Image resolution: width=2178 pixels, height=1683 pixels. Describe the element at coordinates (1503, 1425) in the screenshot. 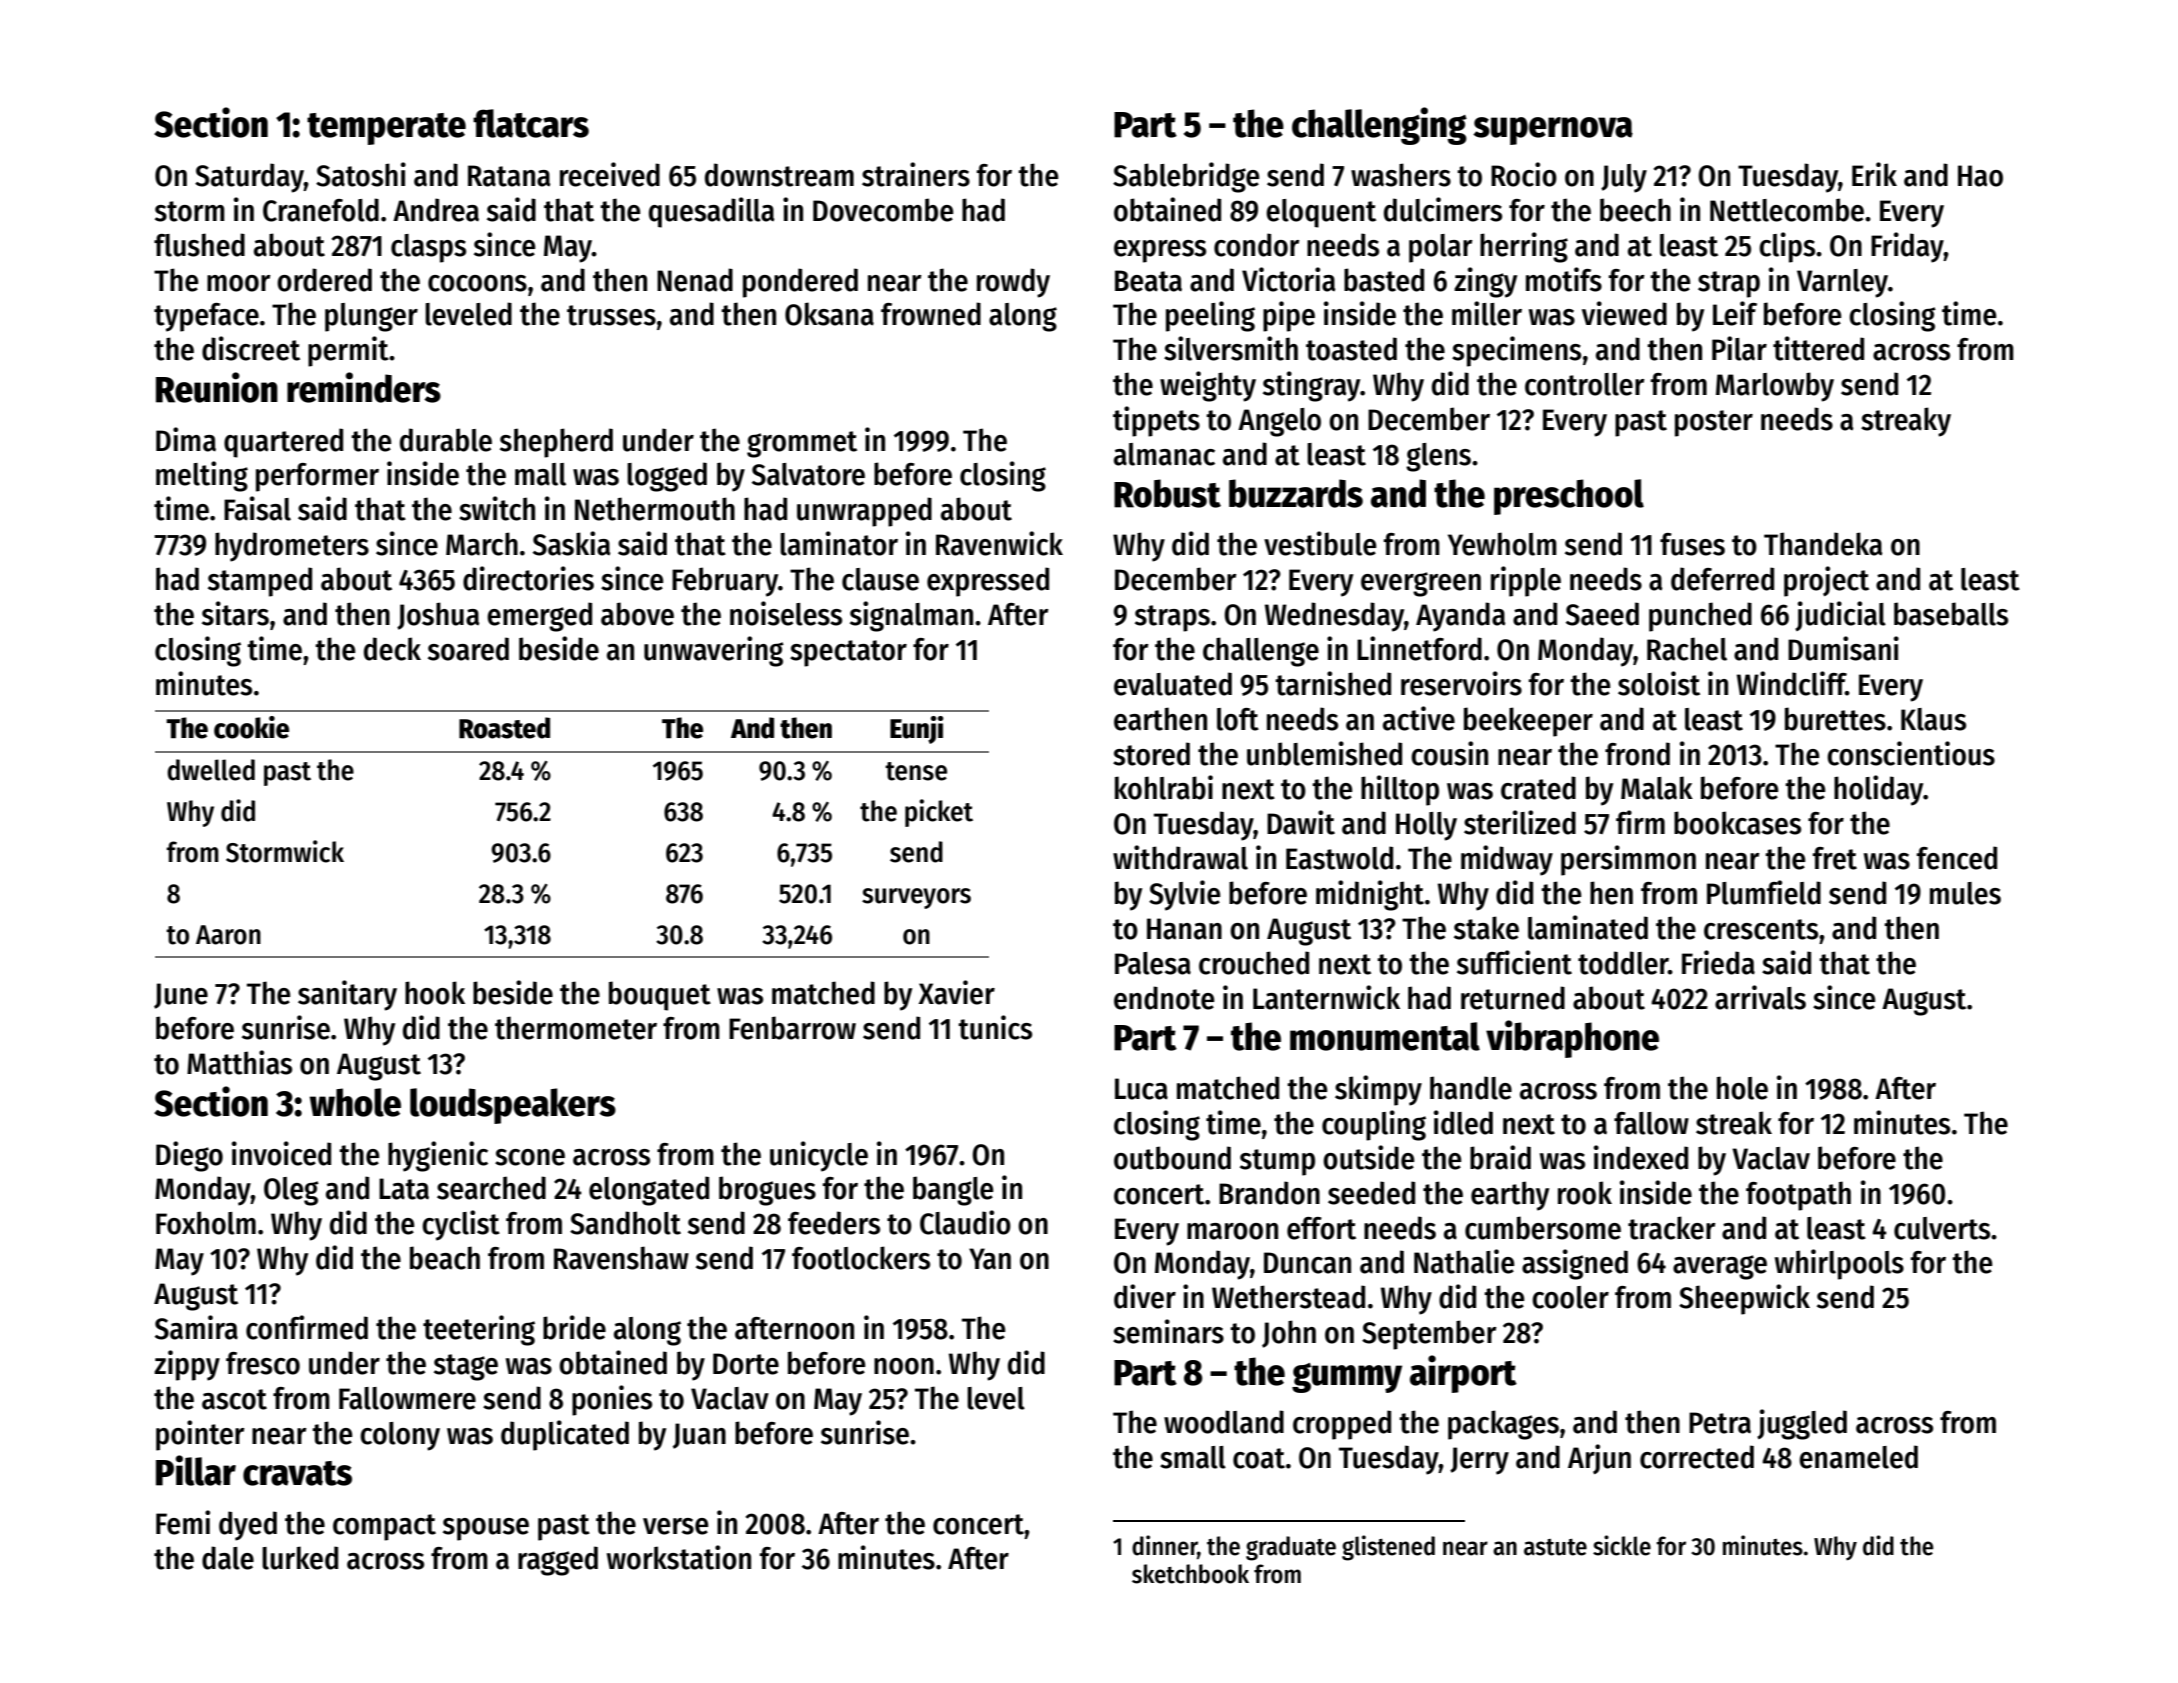

I see `packages` at that location.
